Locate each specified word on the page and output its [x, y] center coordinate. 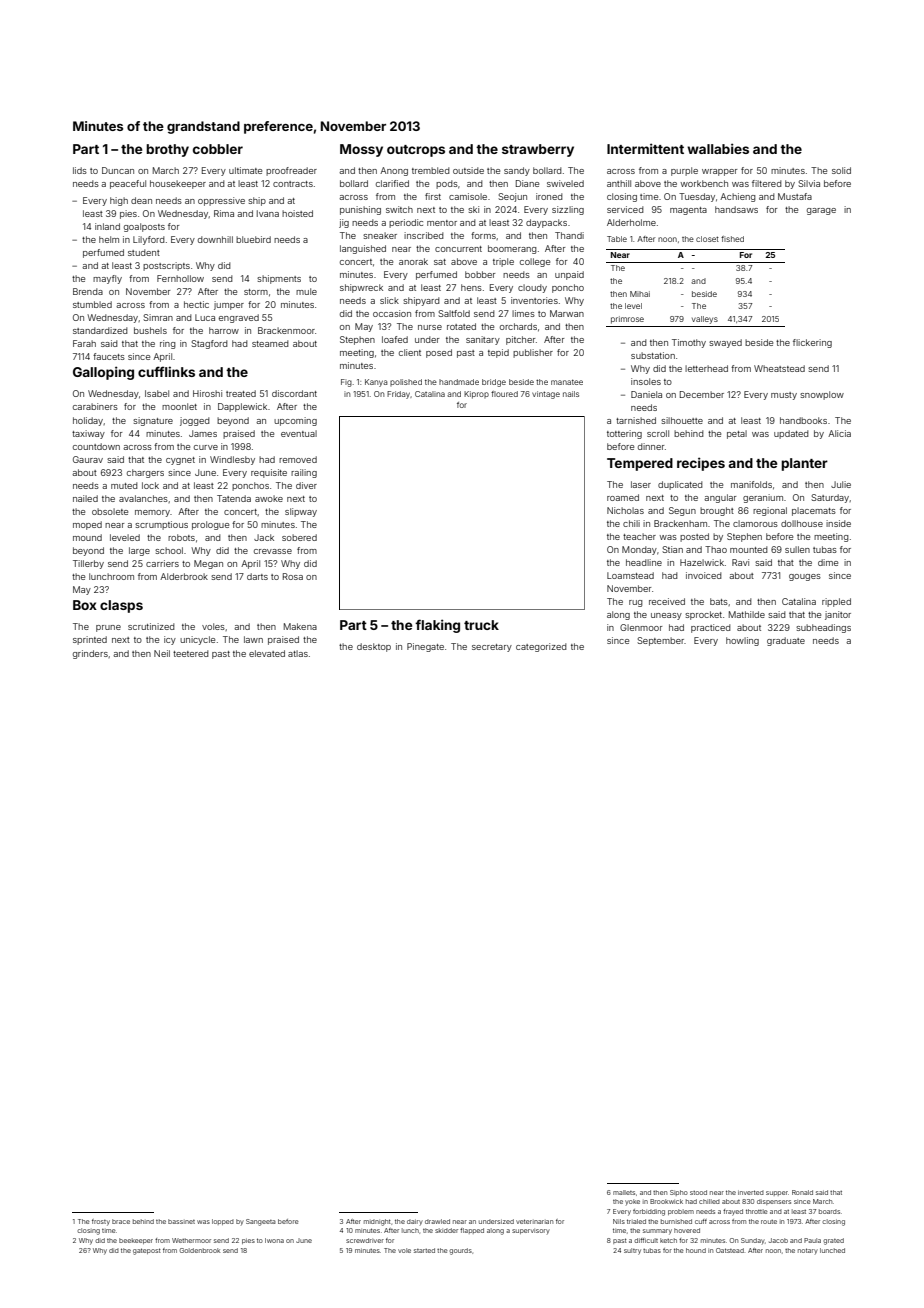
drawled [437, 1221]
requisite [269, 473]
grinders [90, 654]
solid [841, 170]
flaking [437, 626]
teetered [191, 653]
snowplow [822, 395]
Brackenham [680, 523]
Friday [398, 395]
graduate [786, 641]
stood [698, 1192]
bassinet [181, 1221]
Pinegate [425, 647]
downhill [215, 239]
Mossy [361, 150]
